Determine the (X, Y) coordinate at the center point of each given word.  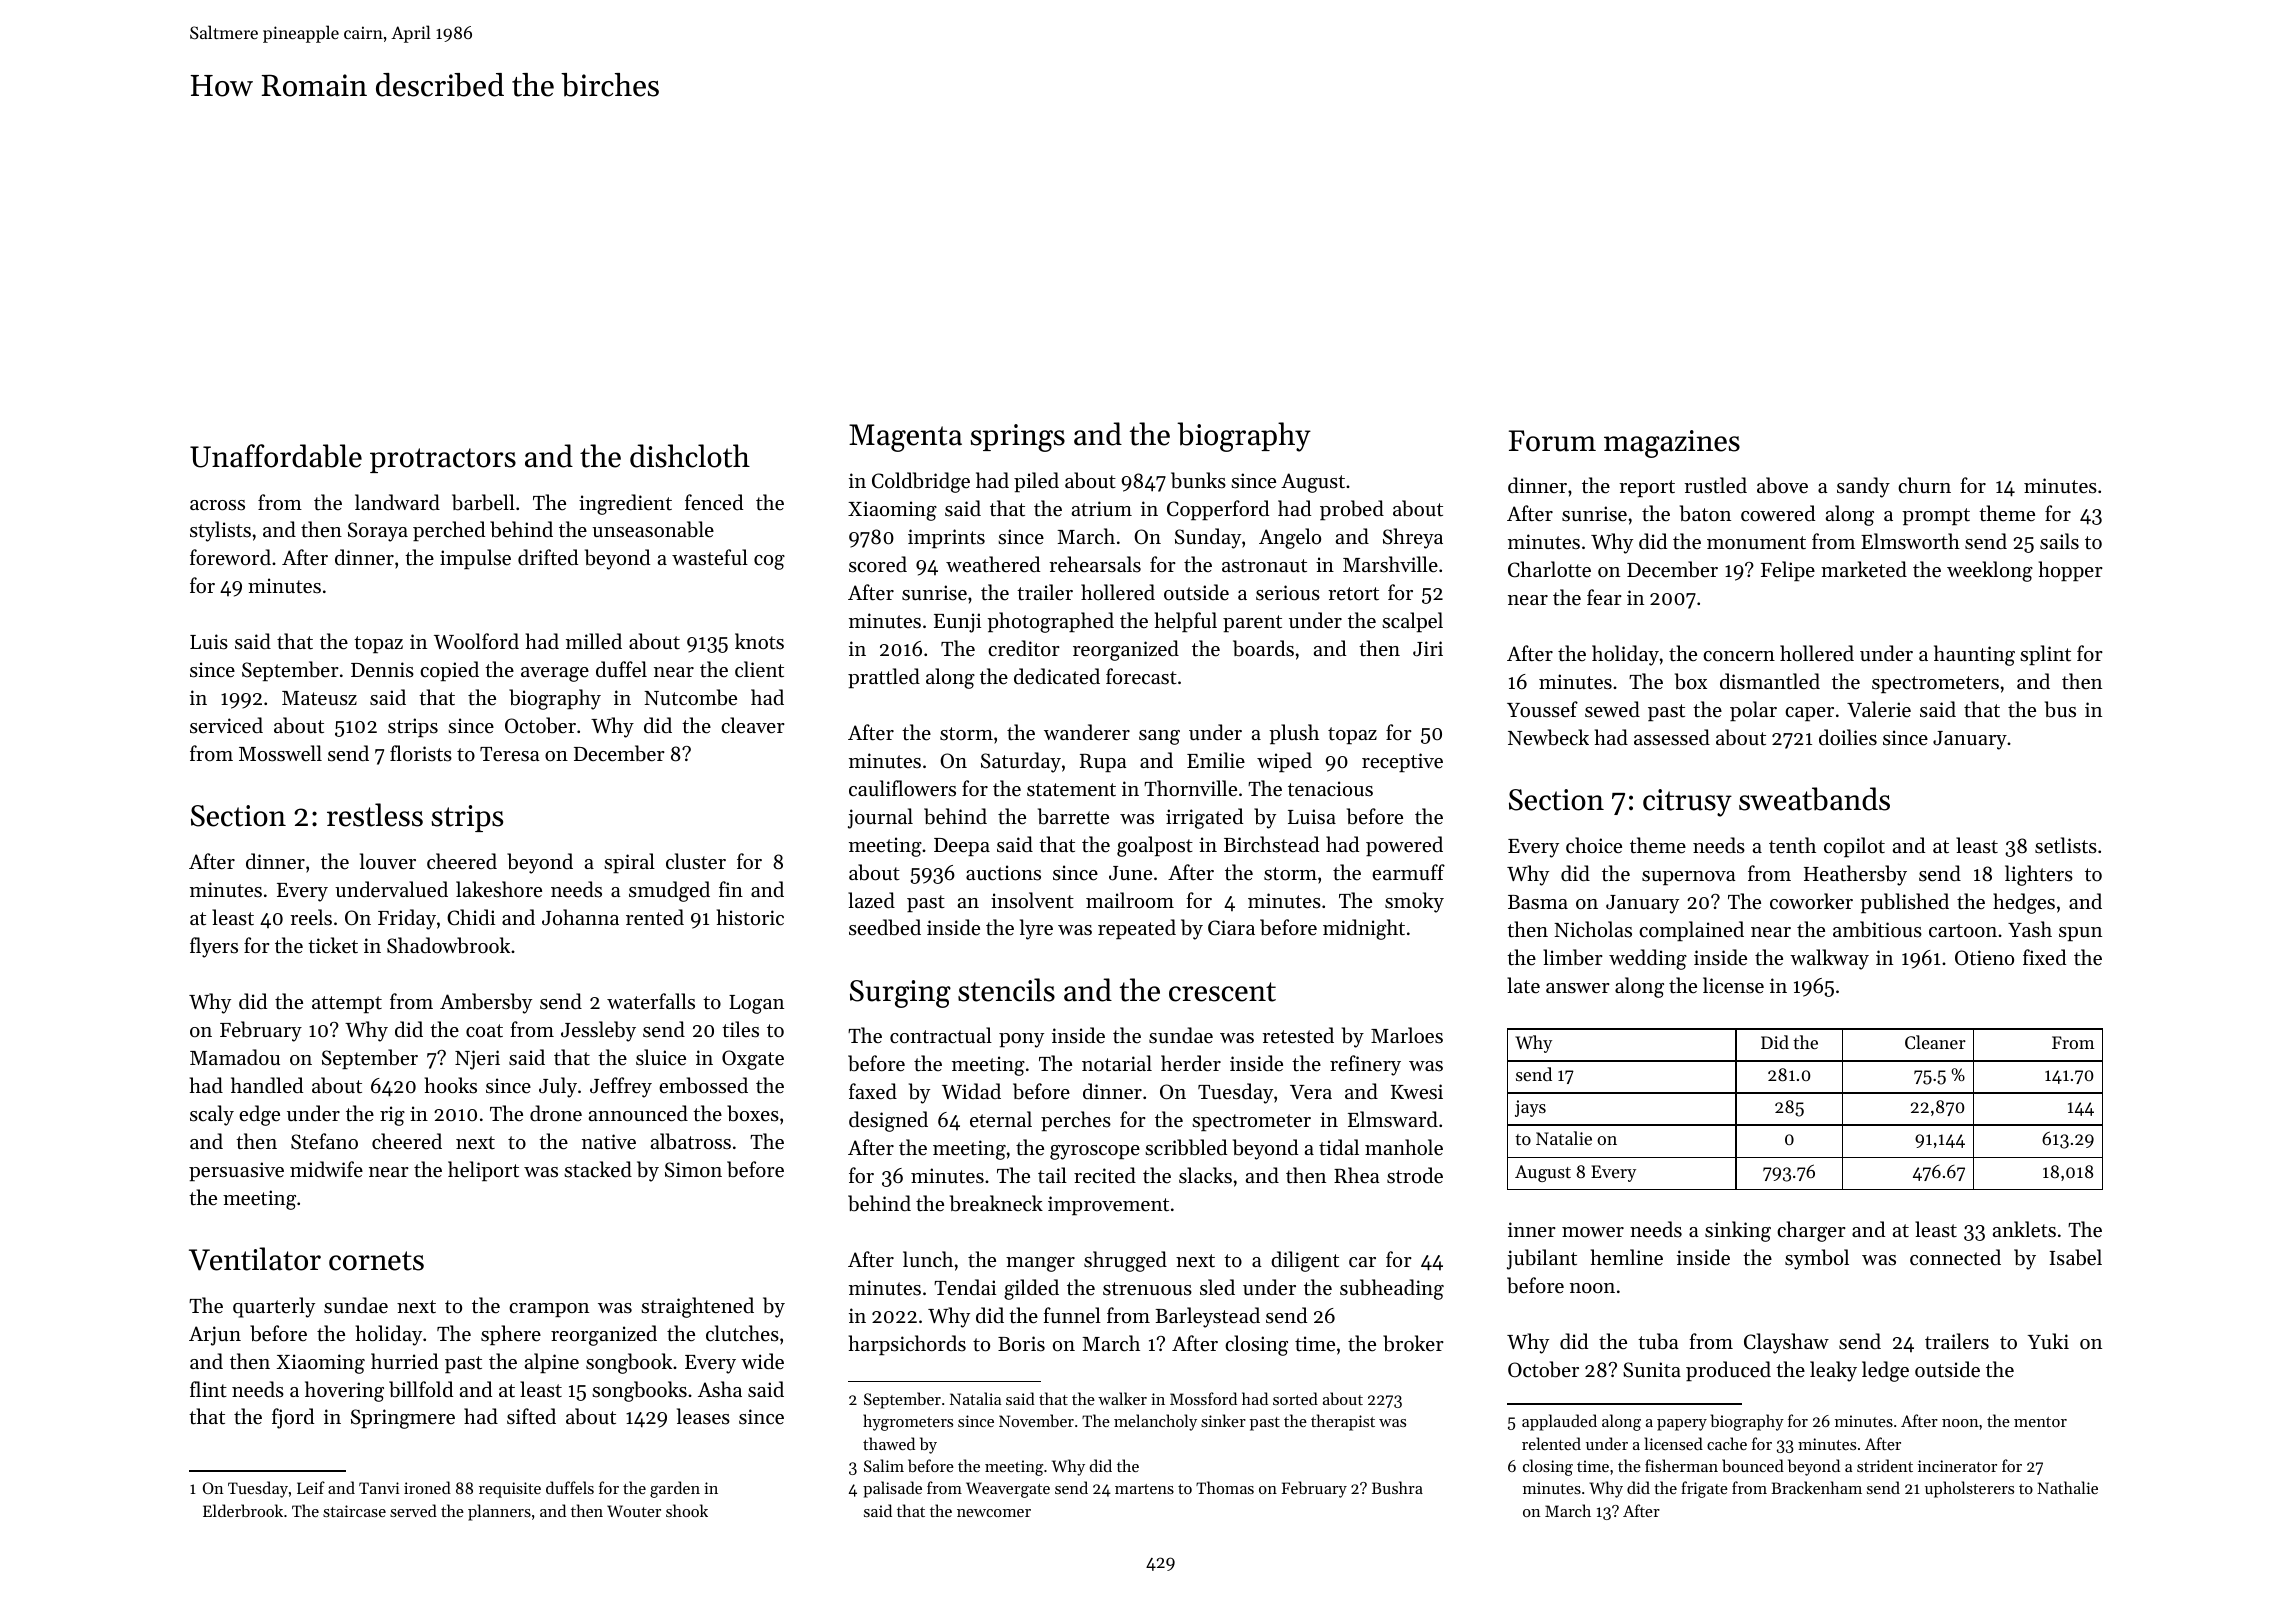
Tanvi (379, 1488)
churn (1924, 485)
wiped (1284, 762)
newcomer (994, 1513)
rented (655, 917)
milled (594, 641)
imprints (946, 538)
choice (1594, 845)
